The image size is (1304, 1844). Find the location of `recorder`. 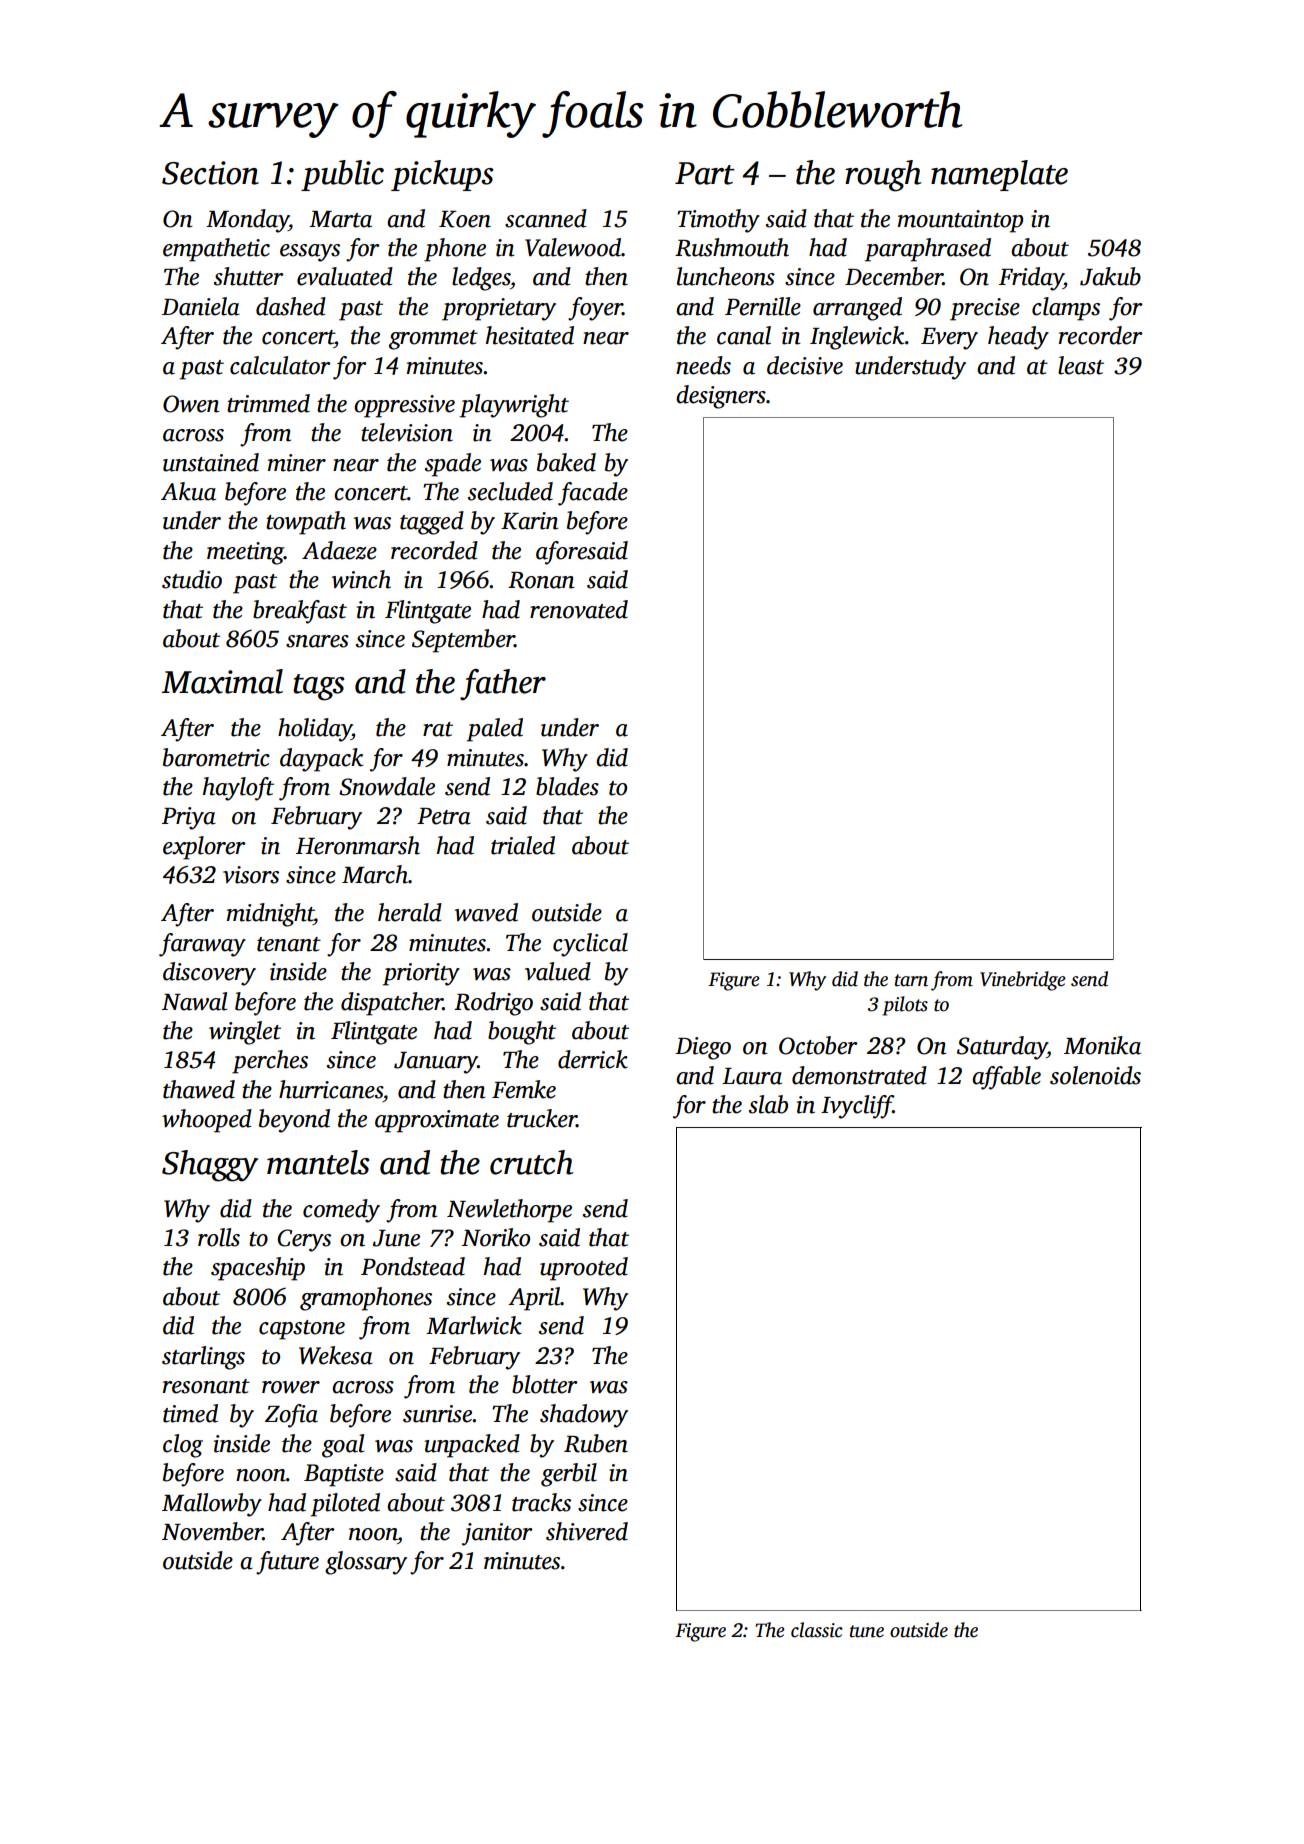

recorder is located at coordinates (1101, 335).
